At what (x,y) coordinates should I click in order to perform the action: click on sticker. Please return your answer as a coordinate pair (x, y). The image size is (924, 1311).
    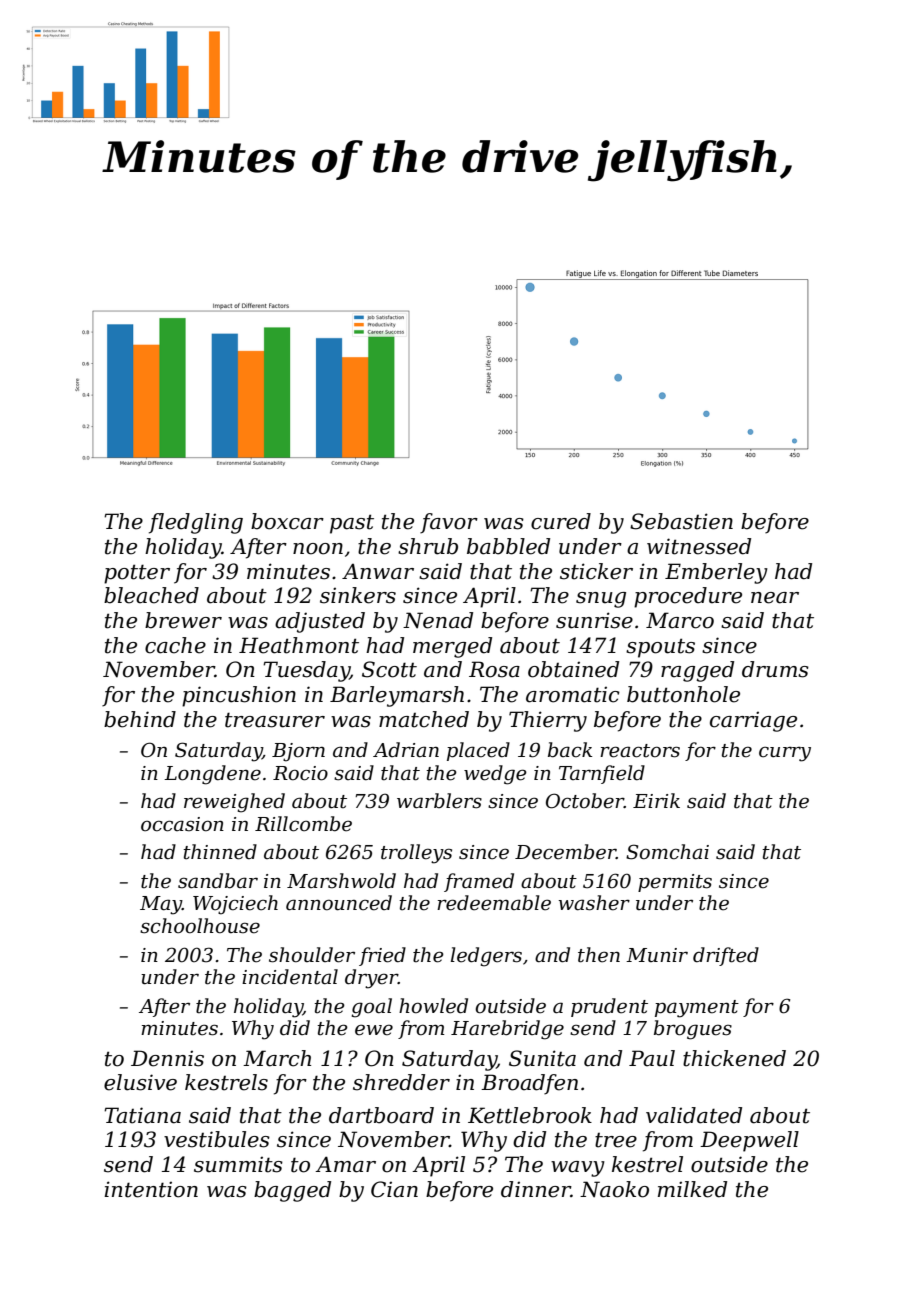
    Looking at the image, I should click on (596, 571).
